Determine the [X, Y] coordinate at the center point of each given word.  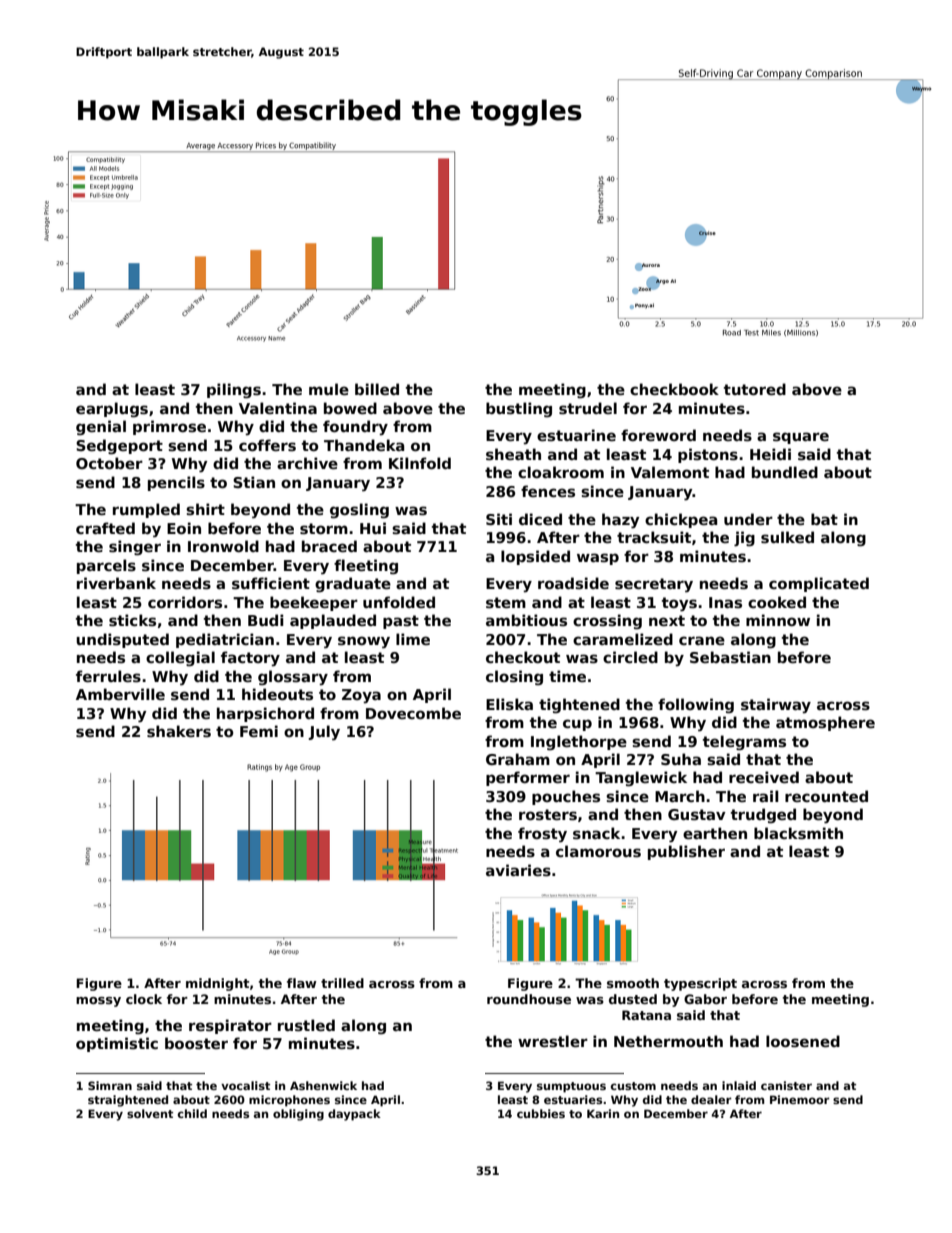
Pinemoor [800, 1099]
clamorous [598, 851]
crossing [607, 621]
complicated [819, 584]
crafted [105, 528]
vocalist [245, 1085]
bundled [785, 472]
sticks [132, 620]
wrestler [553, 1041]
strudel [588, 408]
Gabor [705, 999]
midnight [217, 984]
